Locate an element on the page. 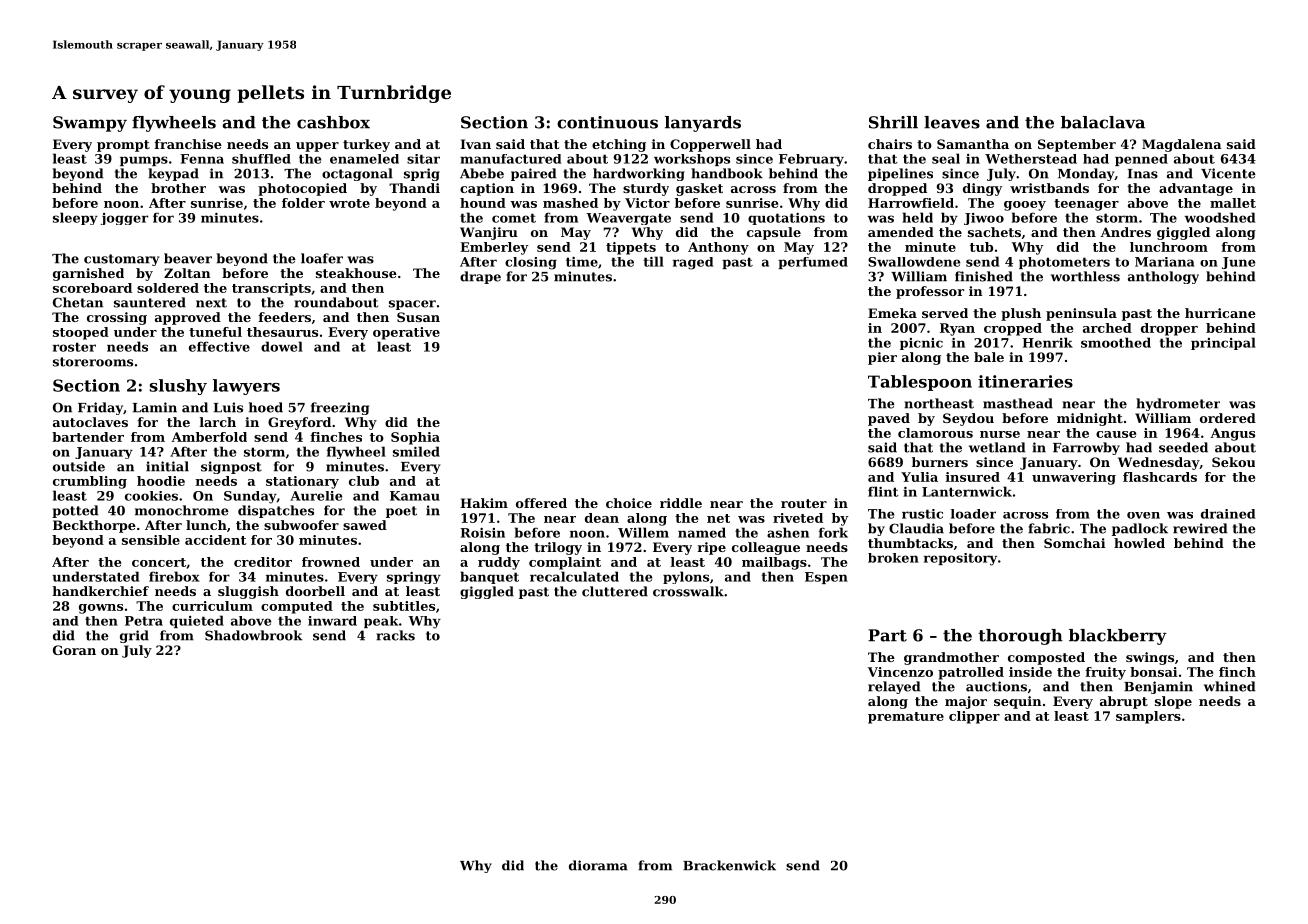 This document has height=924, width=1308. mailbags is located at coordinates (774, 563).
